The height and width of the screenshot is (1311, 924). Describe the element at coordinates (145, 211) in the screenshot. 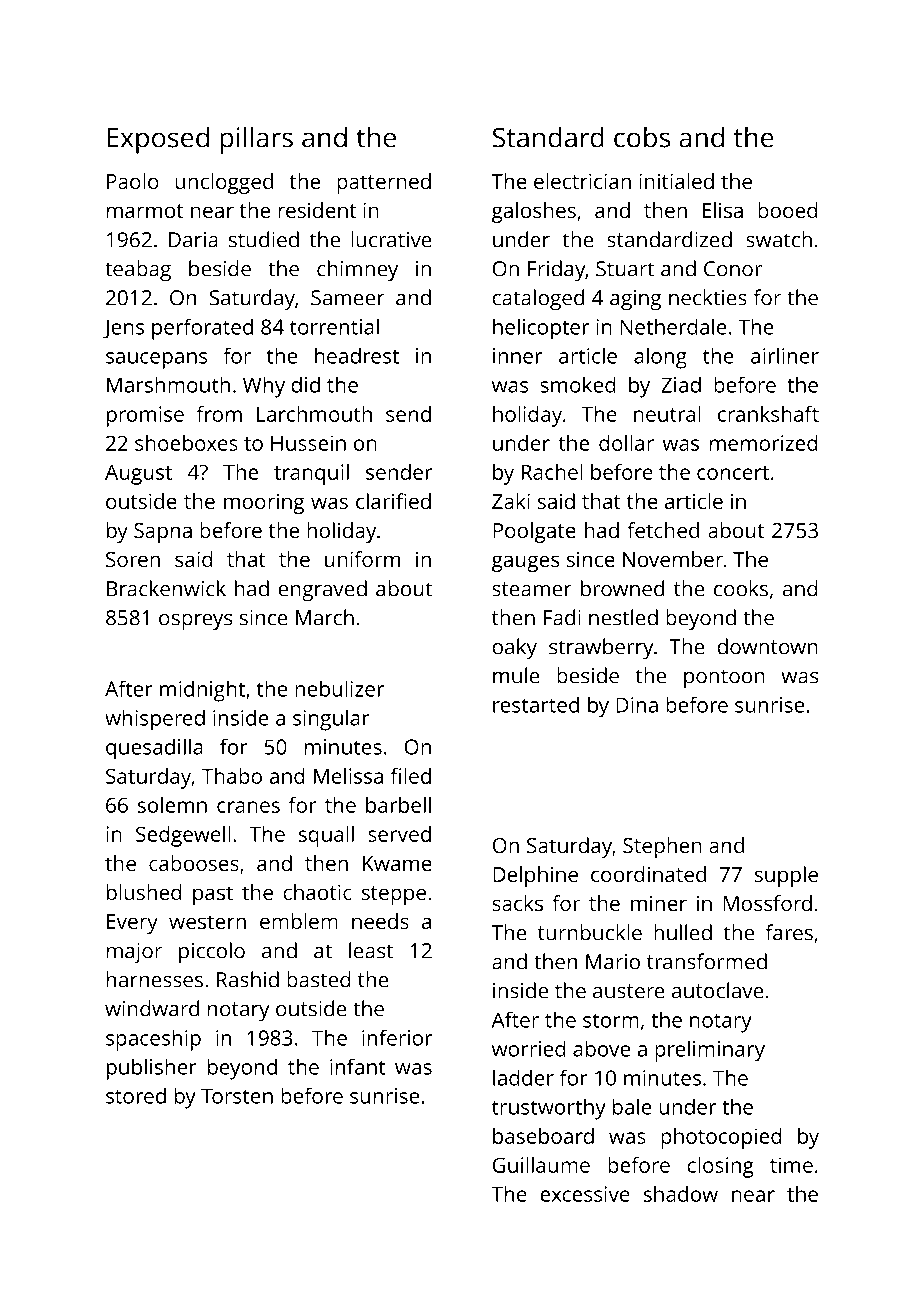

I see `marmot` at that location.
